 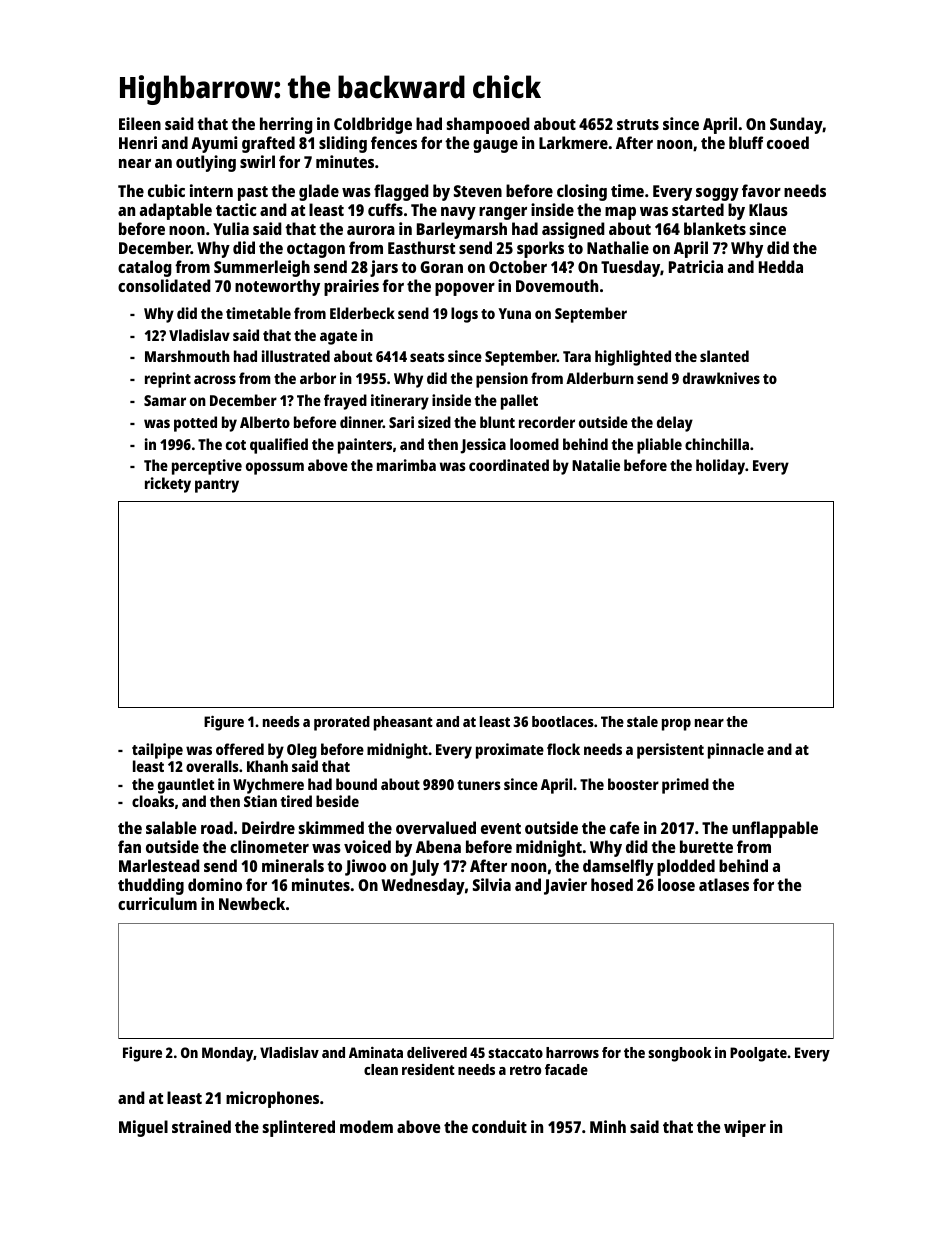 What do you see at coordinates (217, 486) in the screenshot?
I see `pantry` at bounding box center [217, 486].
